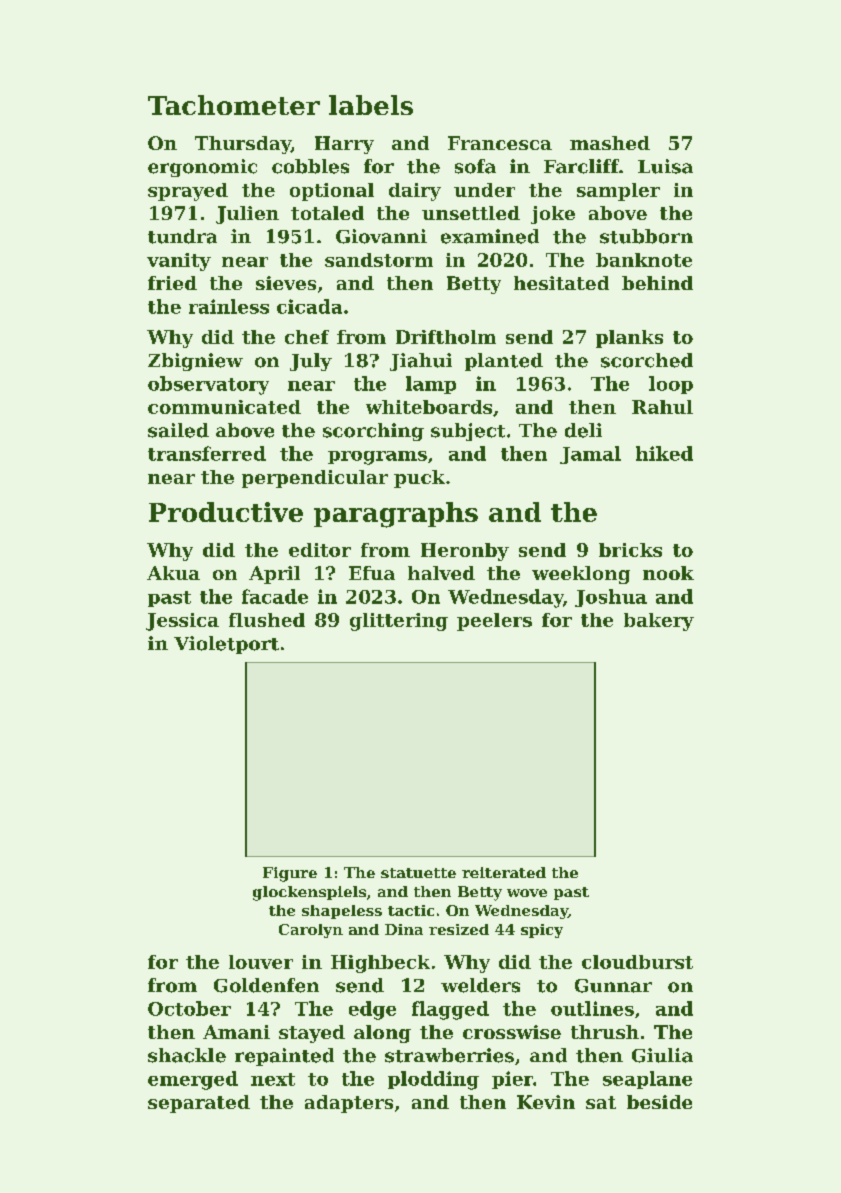 The image size is (841, 1193). What do you see at coordinates (610, 143) in the screenshot?
I see `mashed` at bounding box center [610, 143].
